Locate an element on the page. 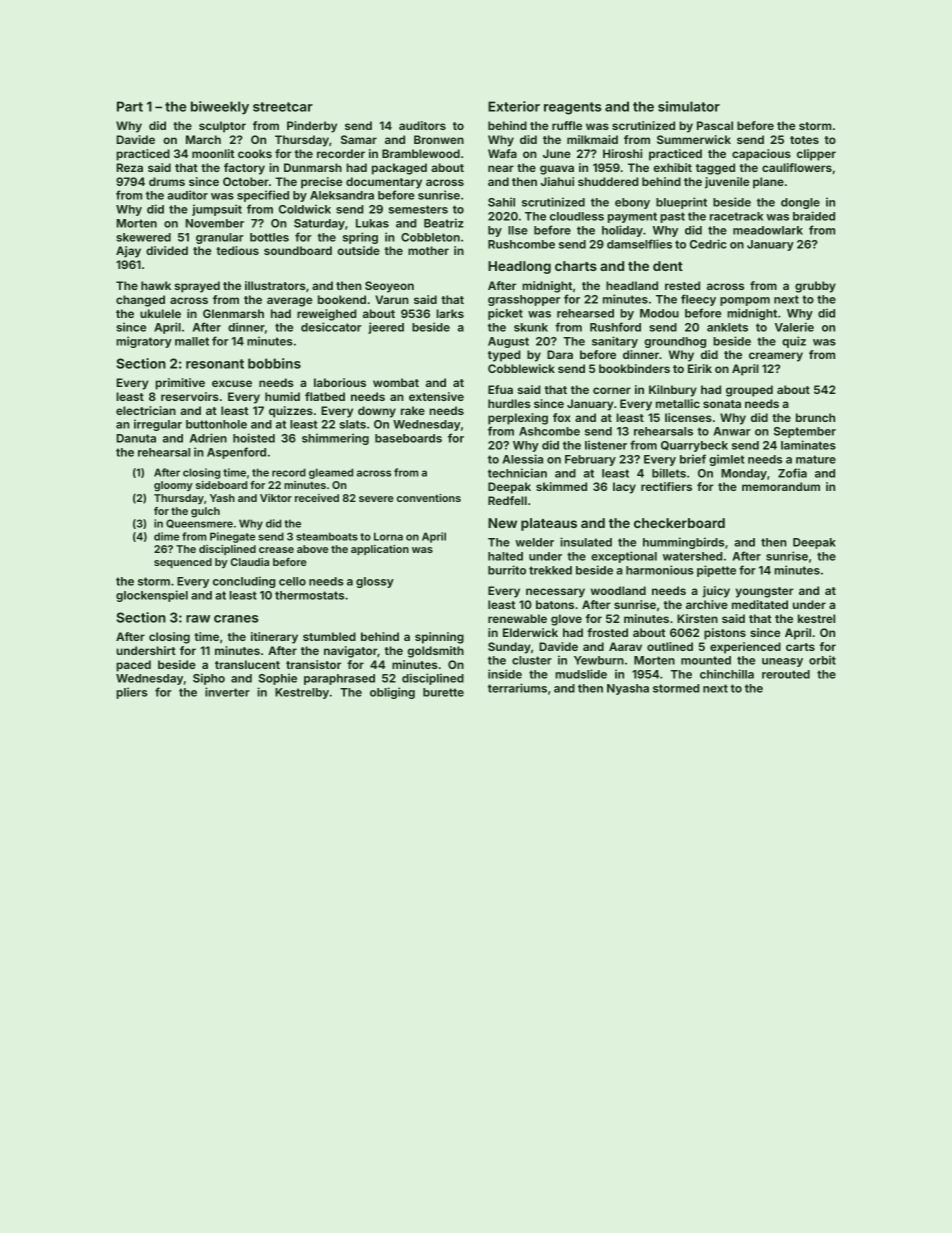 Image resolution: width=952 pixels, height=1233 pixels. Glenmarsh is located at coordinates (233, 313).
